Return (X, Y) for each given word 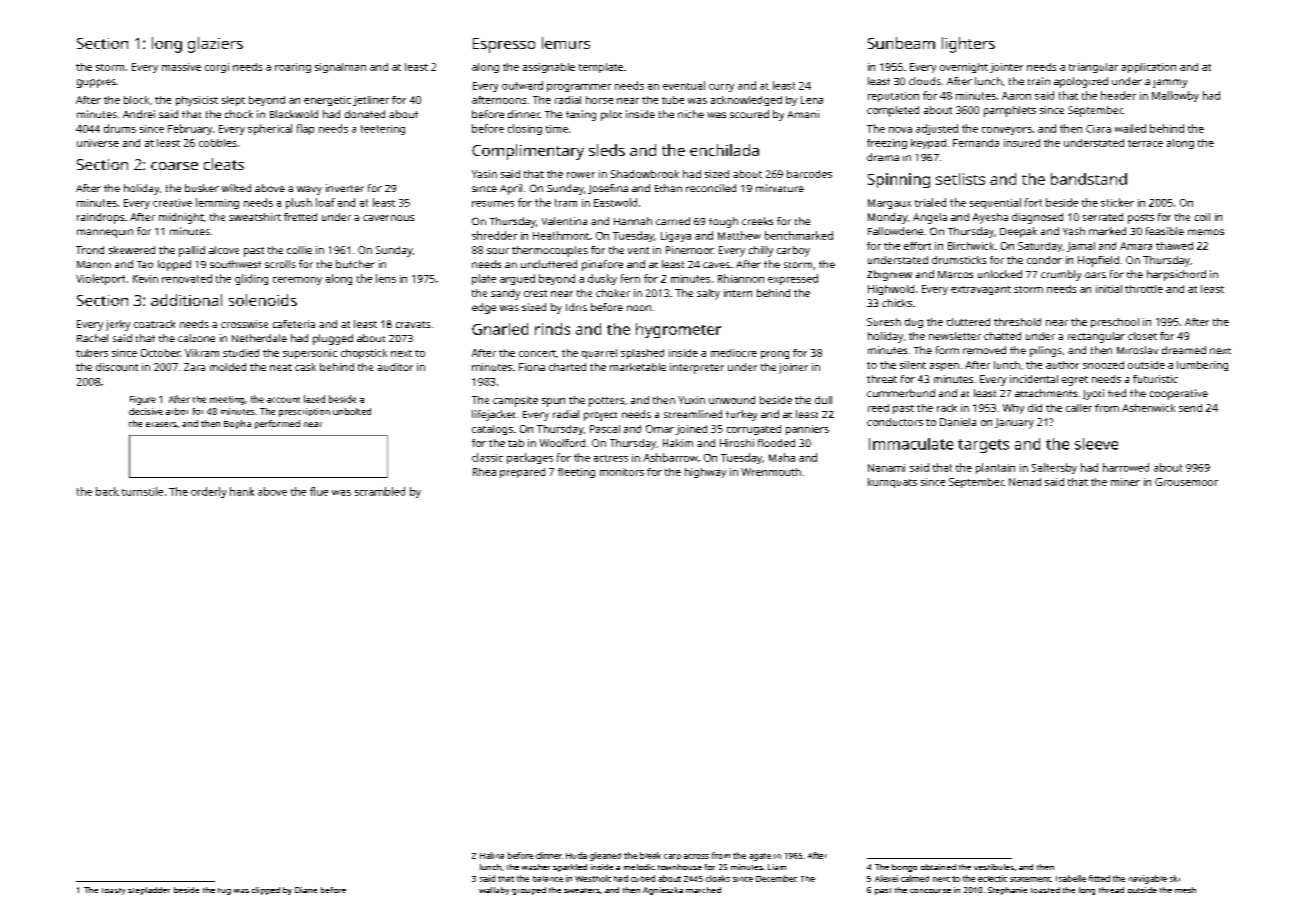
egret (1075, 381)
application (1149, 68)
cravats (413, 324)
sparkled (570, 868)
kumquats (892, 483)
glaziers (215, 45)
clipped (266, 891)
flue (319, 491)
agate (760, 857)
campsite (515, 401)
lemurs (566, 43)
